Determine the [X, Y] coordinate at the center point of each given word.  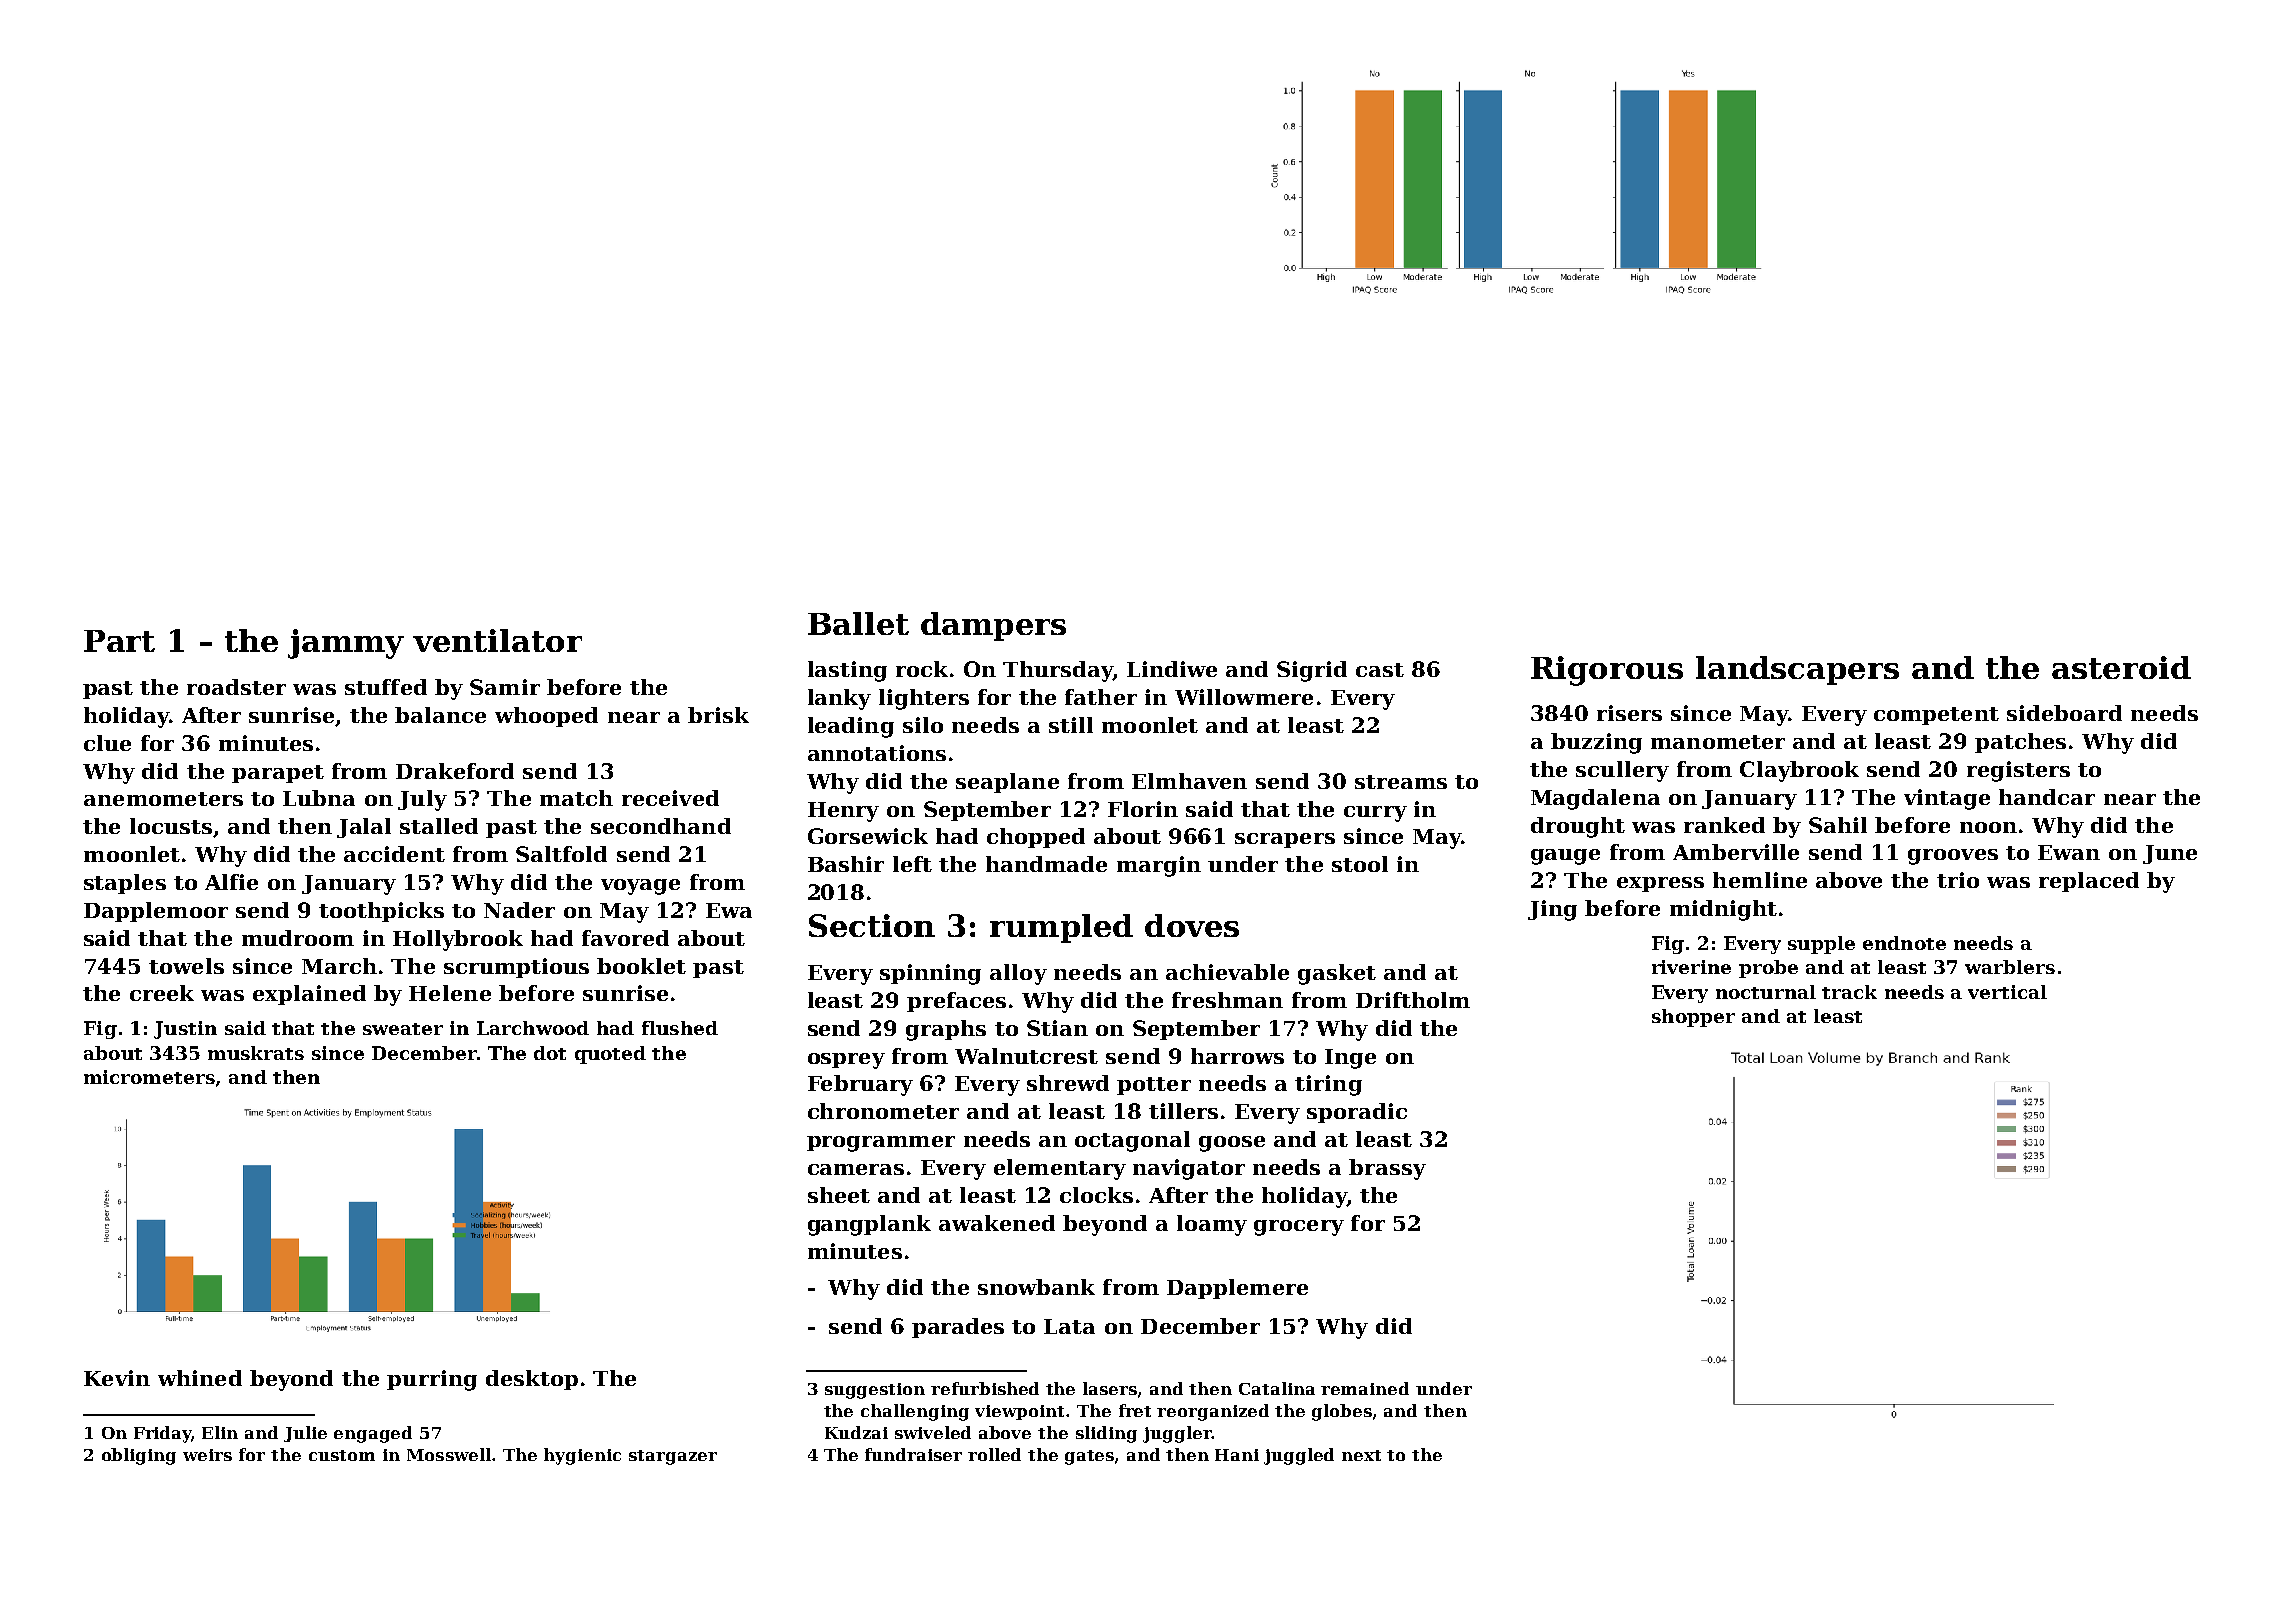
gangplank [869, 1225]
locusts [171, 826]
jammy [346, 644]
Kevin [117, 1378]
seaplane [1007, 783]
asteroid [2121, 667]
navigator [1189, 1169]
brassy [1387, 1169]
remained [1365, 1388]
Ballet [858, 623]
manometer [1718, 742]
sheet [839, 1195]
